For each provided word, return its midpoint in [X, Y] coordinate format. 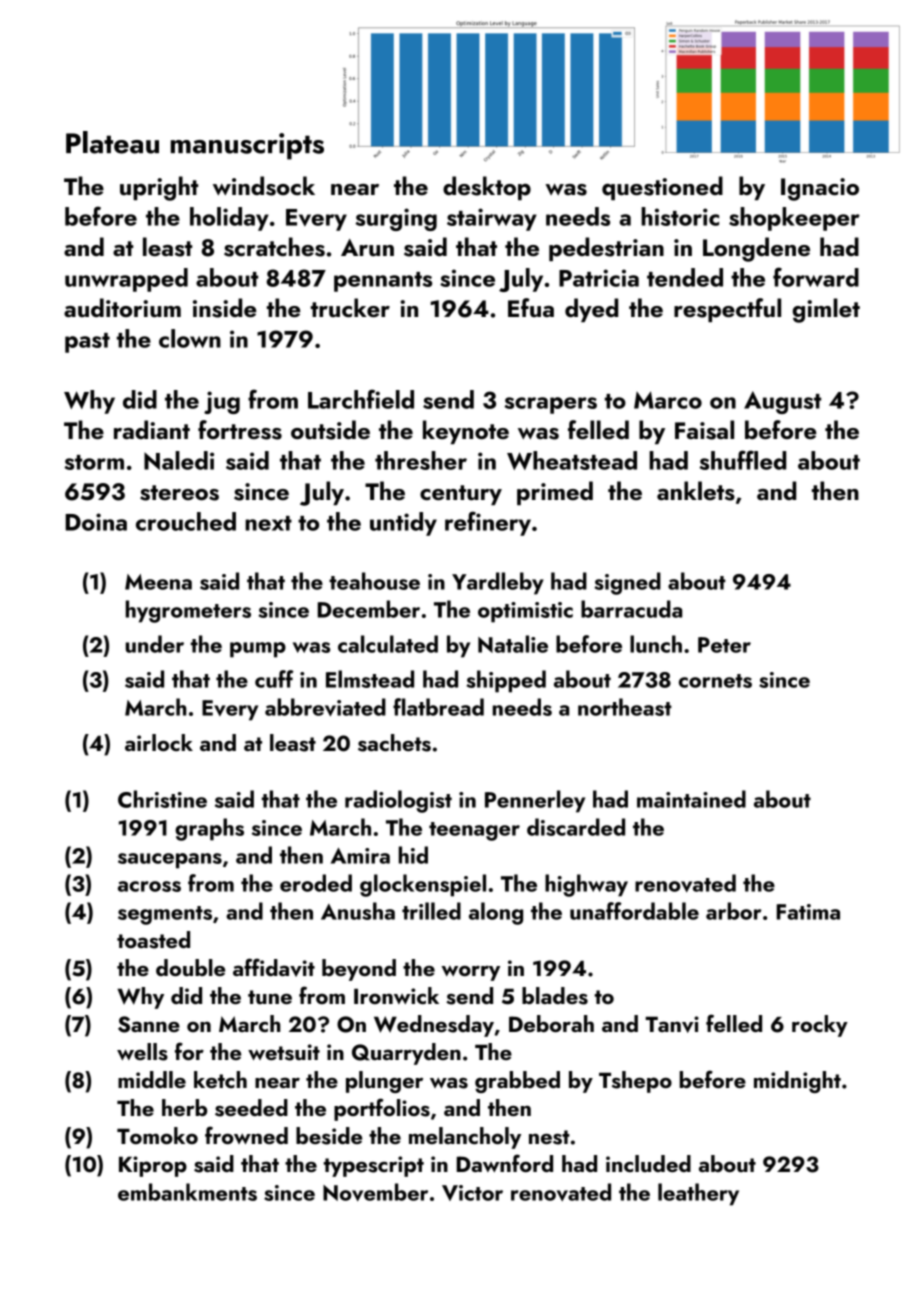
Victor [472, 1193]
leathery [698, 1194]
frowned [246, 1135]
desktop [487, 188]
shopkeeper [794, 219]
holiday [229, 219]
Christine [162, 799]
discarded [576, 827]
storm [94, 462]
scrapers [550, 405]
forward [816, 277]
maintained [691, 799]
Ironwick [396, 995]
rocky [820, 1026]
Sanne [149, 1024]
